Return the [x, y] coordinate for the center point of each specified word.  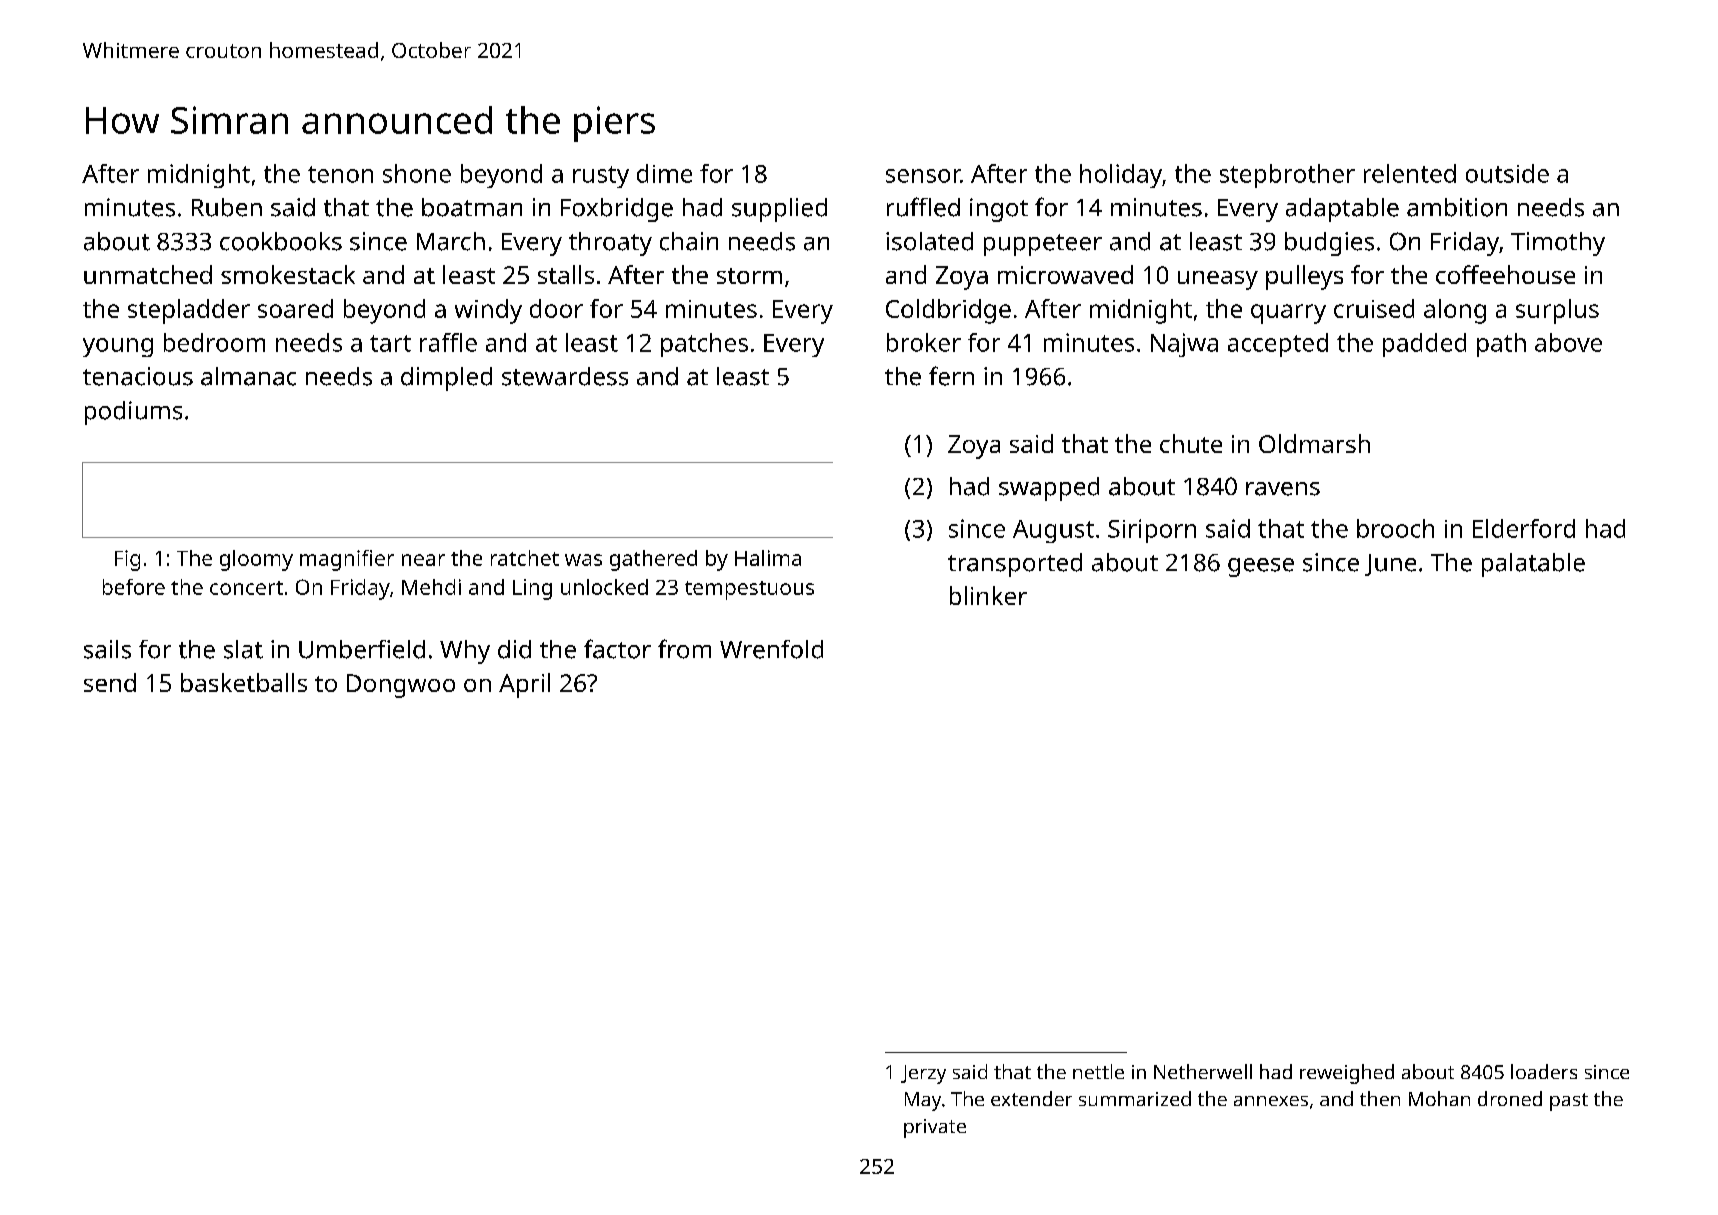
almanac [248, 376]
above [1568, 342]
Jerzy [923, 1074]
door [556, 308]
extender [1031, 1098]
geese [1261, 567]
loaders [1544, 1071]
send [110, 682]
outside [1507, 173]
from [684, 649]
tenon [340, 174]
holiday [1121, 176]
